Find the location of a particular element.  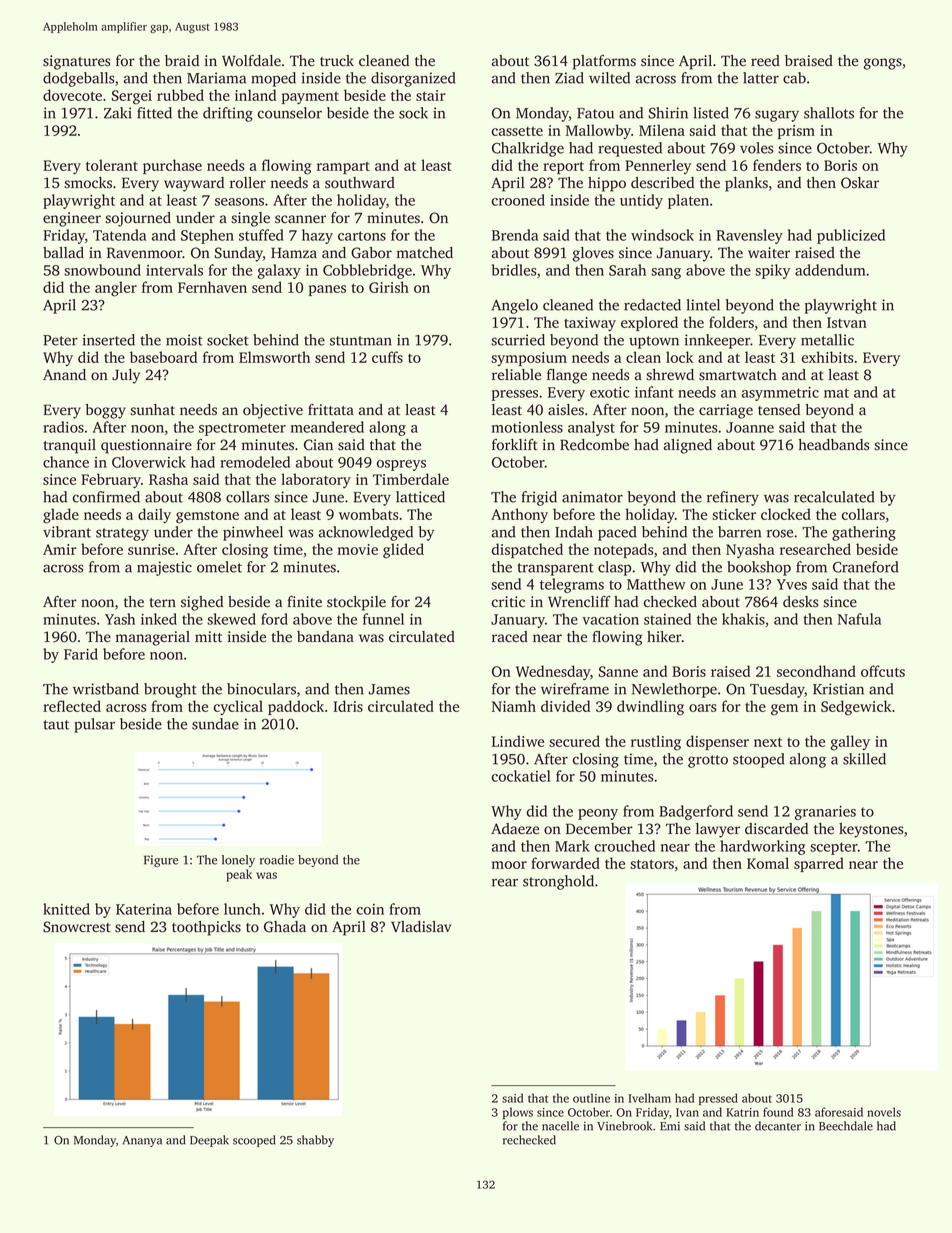

Lindiwe is located at coordinates (518, 741).
